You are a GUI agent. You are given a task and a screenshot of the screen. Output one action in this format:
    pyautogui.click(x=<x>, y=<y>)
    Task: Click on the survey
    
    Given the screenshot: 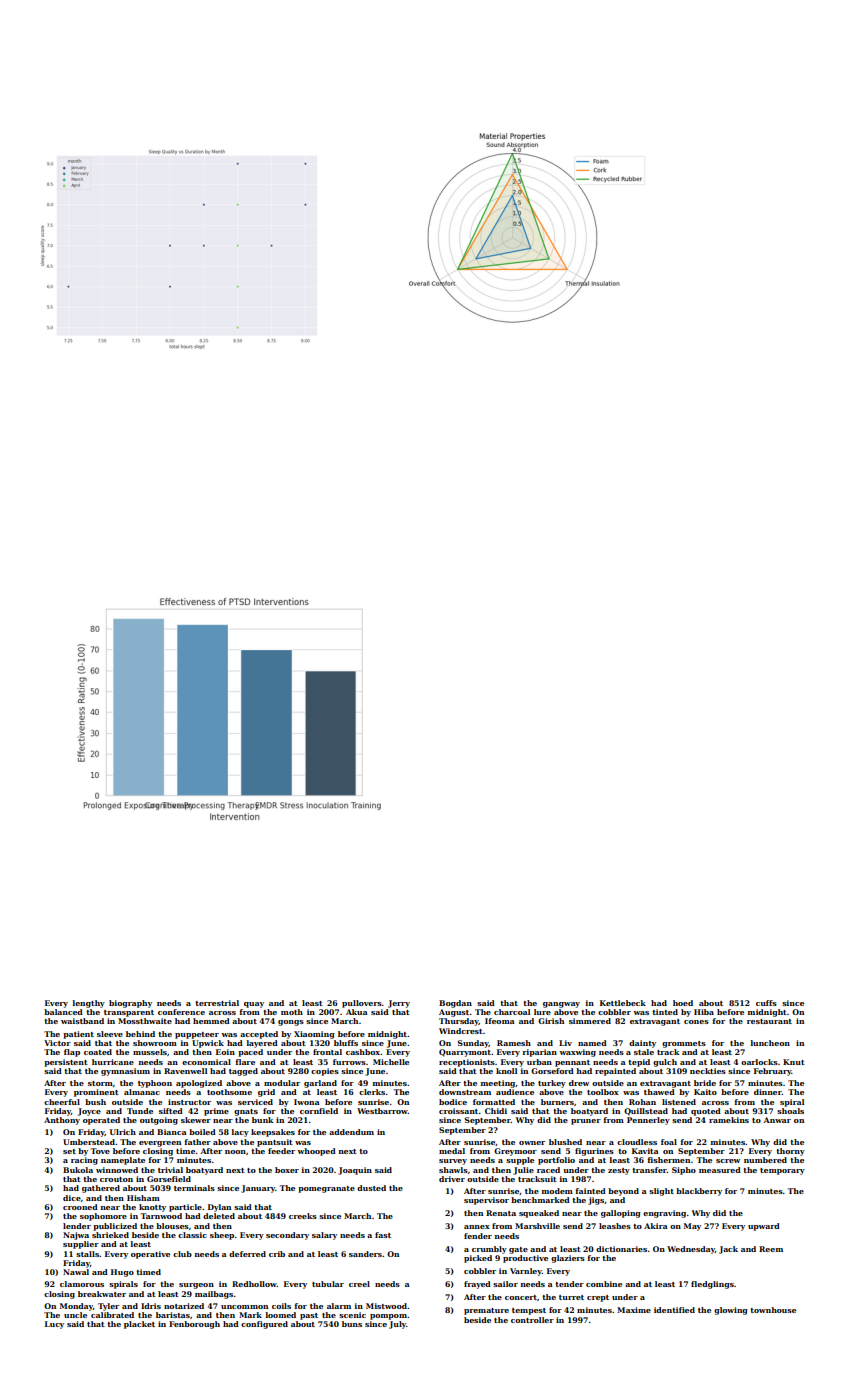 What is the action you would take?
    pyautogui.click(x=453, y=1162)
